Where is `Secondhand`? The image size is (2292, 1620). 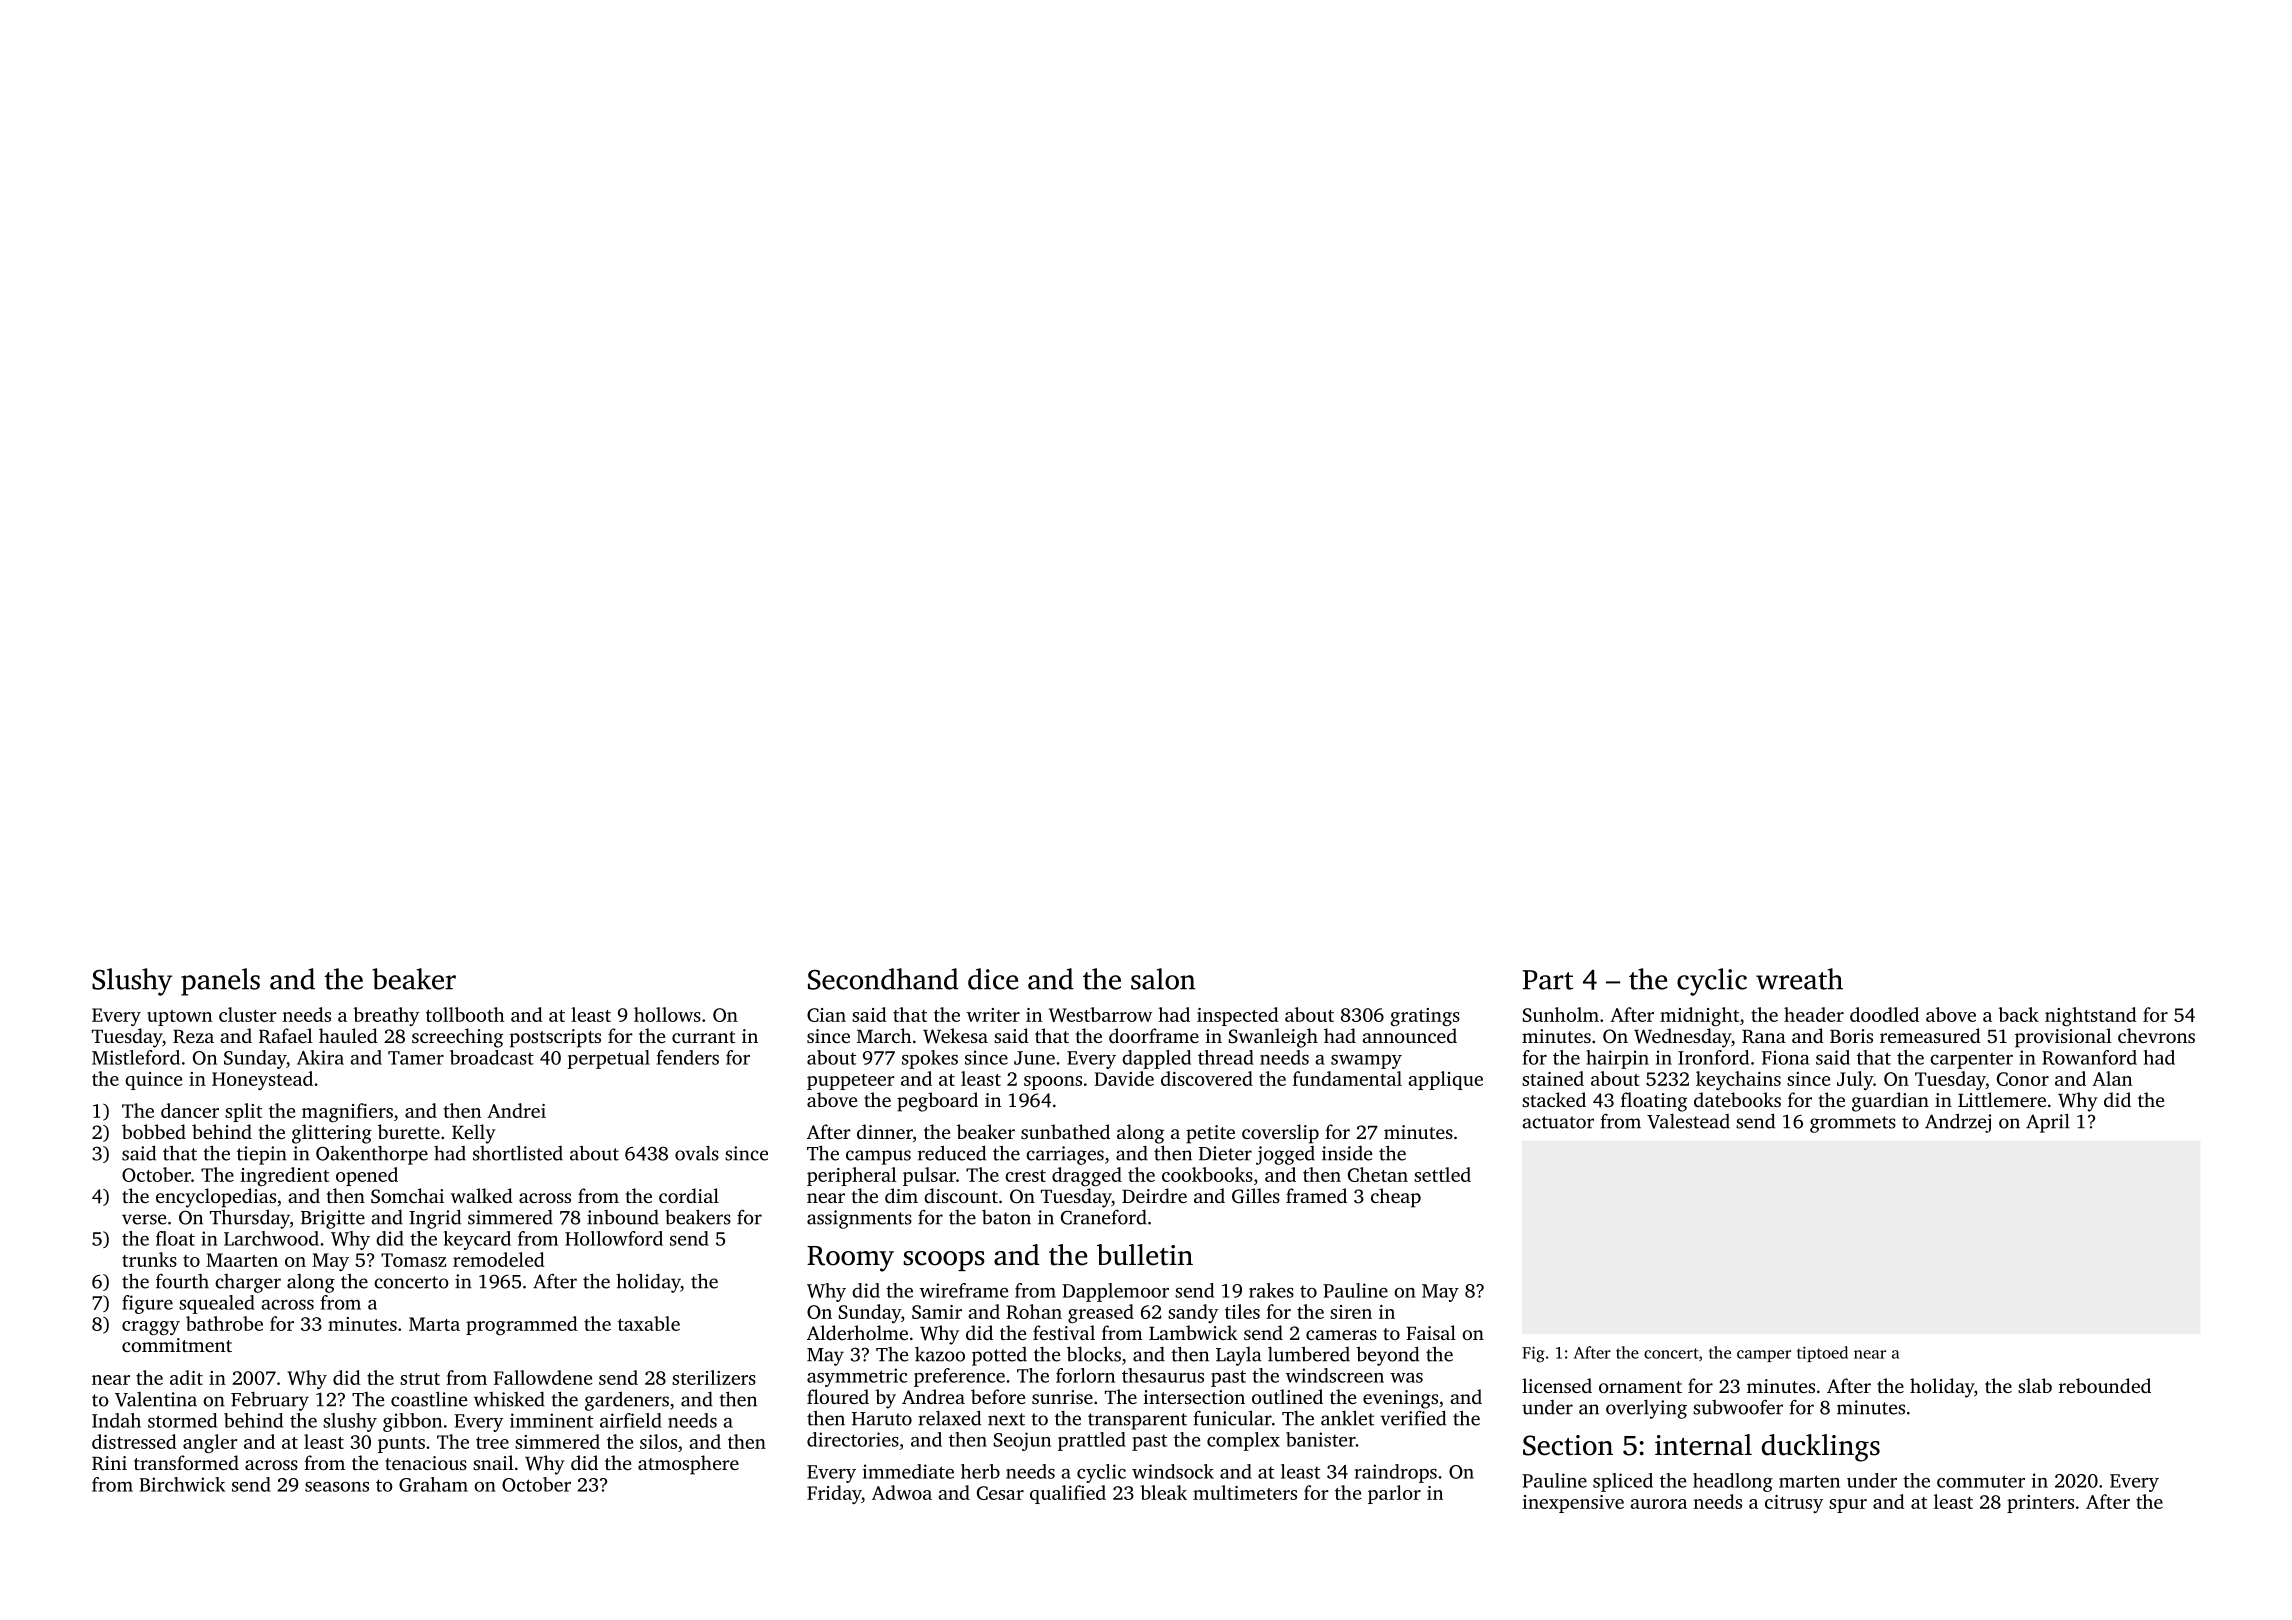 Secondhand is located at coordinates (883, 979).
